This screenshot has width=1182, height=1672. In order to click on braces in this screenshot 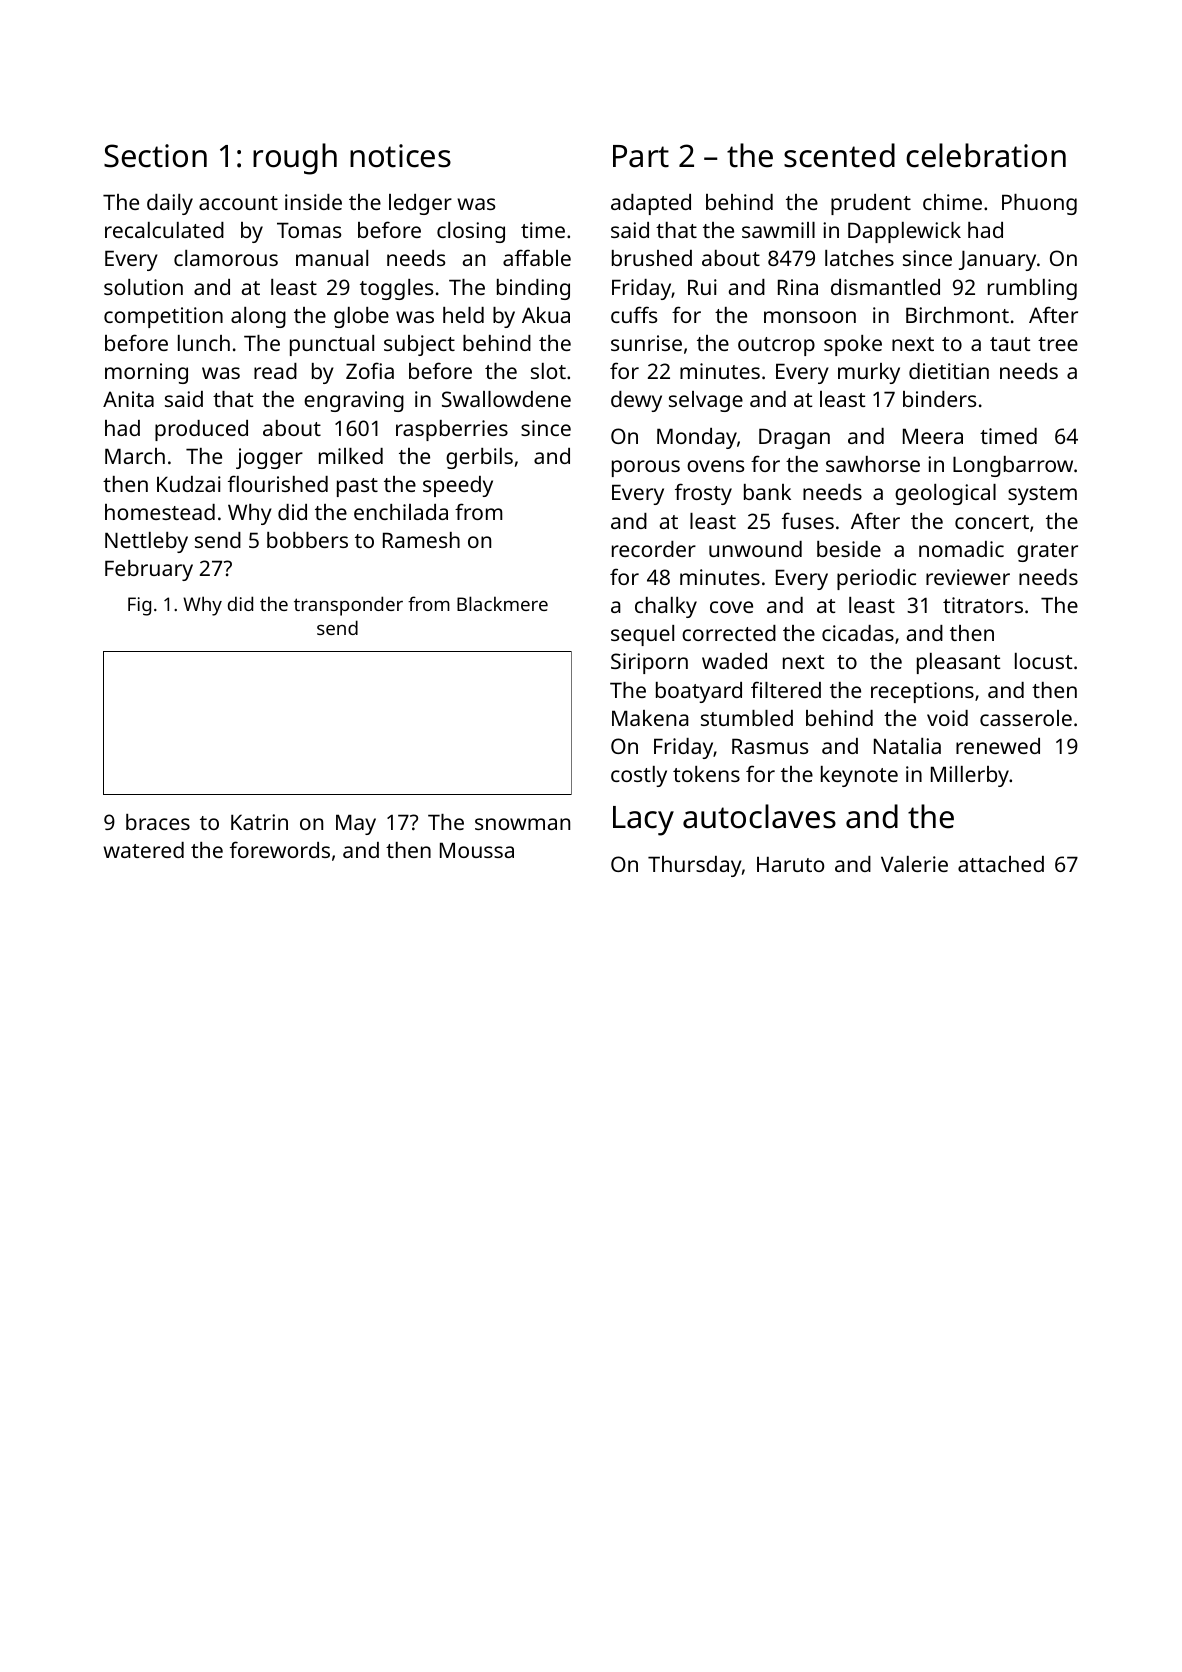, I will do `click(158, 822)`.
